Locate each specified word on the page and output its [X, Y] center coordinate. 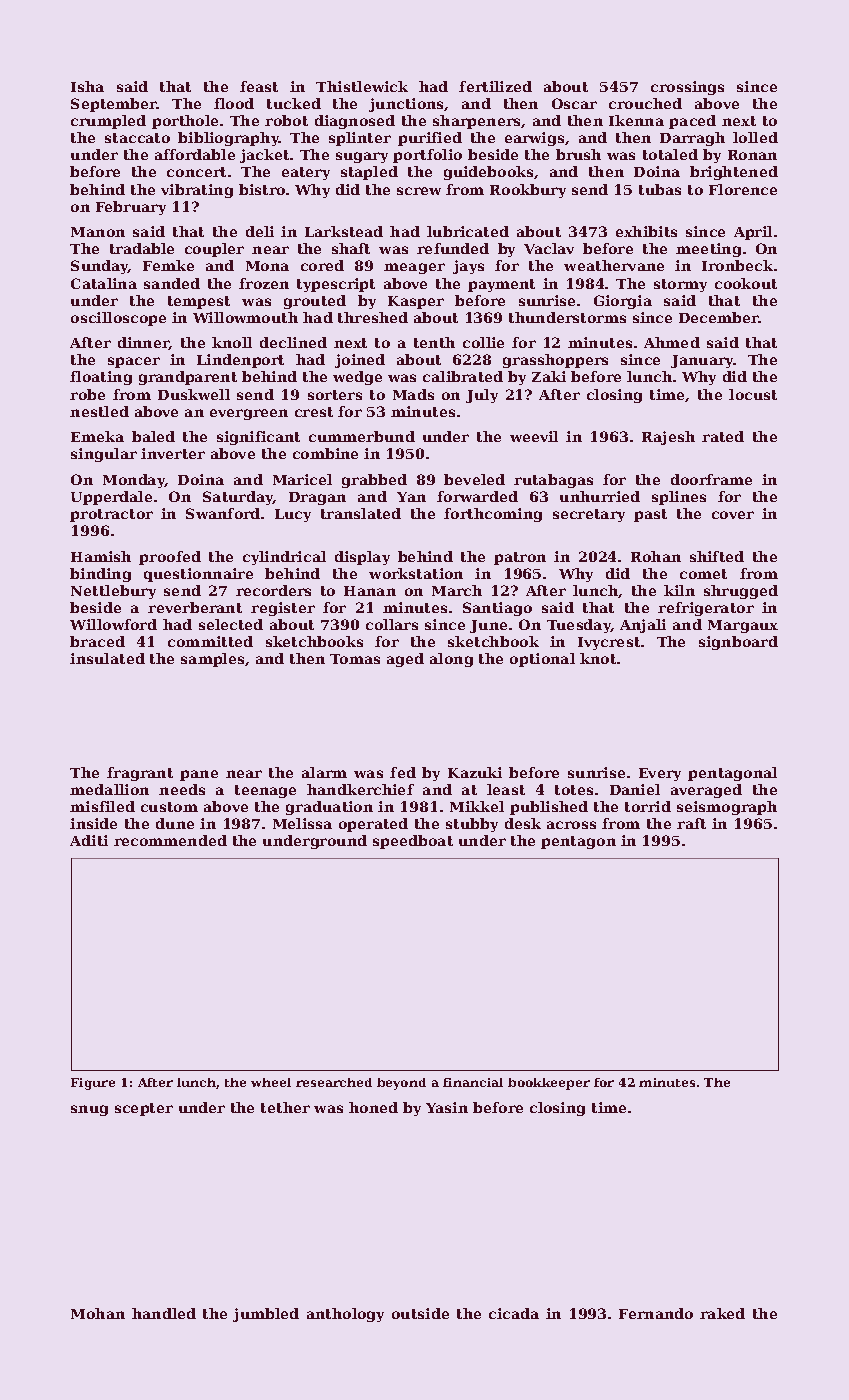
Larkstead [344, 231]
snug [89, 1110]
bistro [262, 189]
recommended [170, 840]
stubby [472, 825]
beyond [401, 1084]
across [571, 825]
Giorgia [623, 302]
